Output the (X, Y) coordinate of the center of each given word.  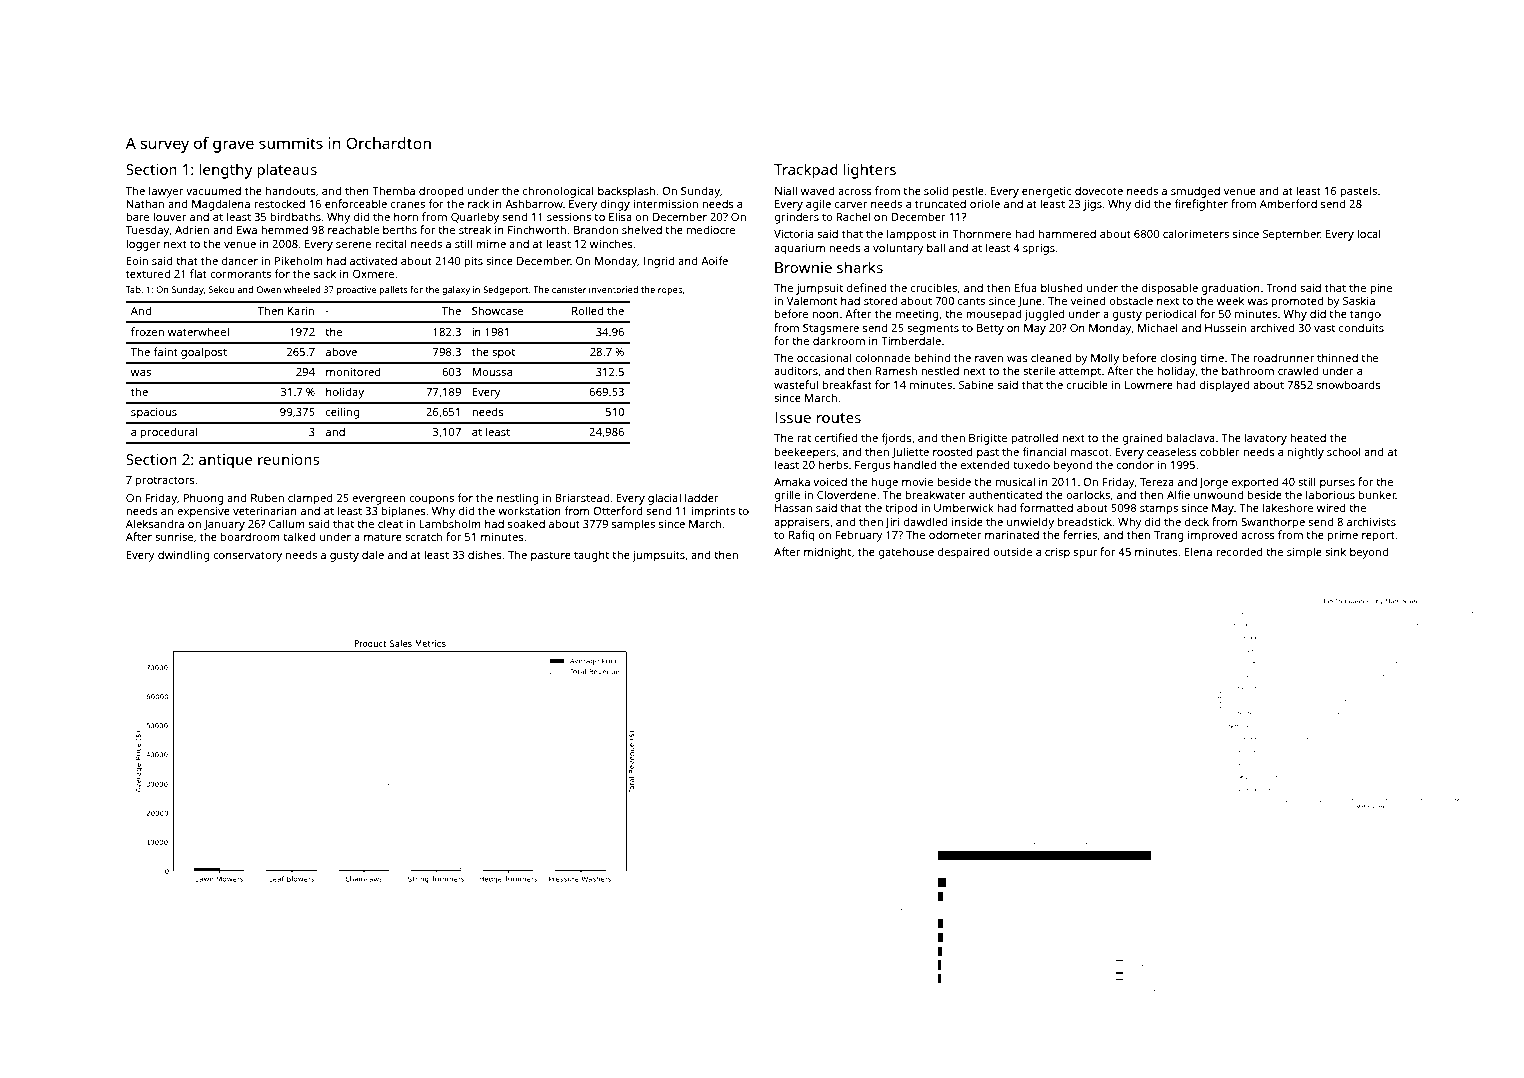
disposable (1170, 289)
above (341, 351)
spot (503, 354)
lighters (870, 171)
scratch (423, 536)
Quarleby (475, 218)
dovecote (1099, 190)
